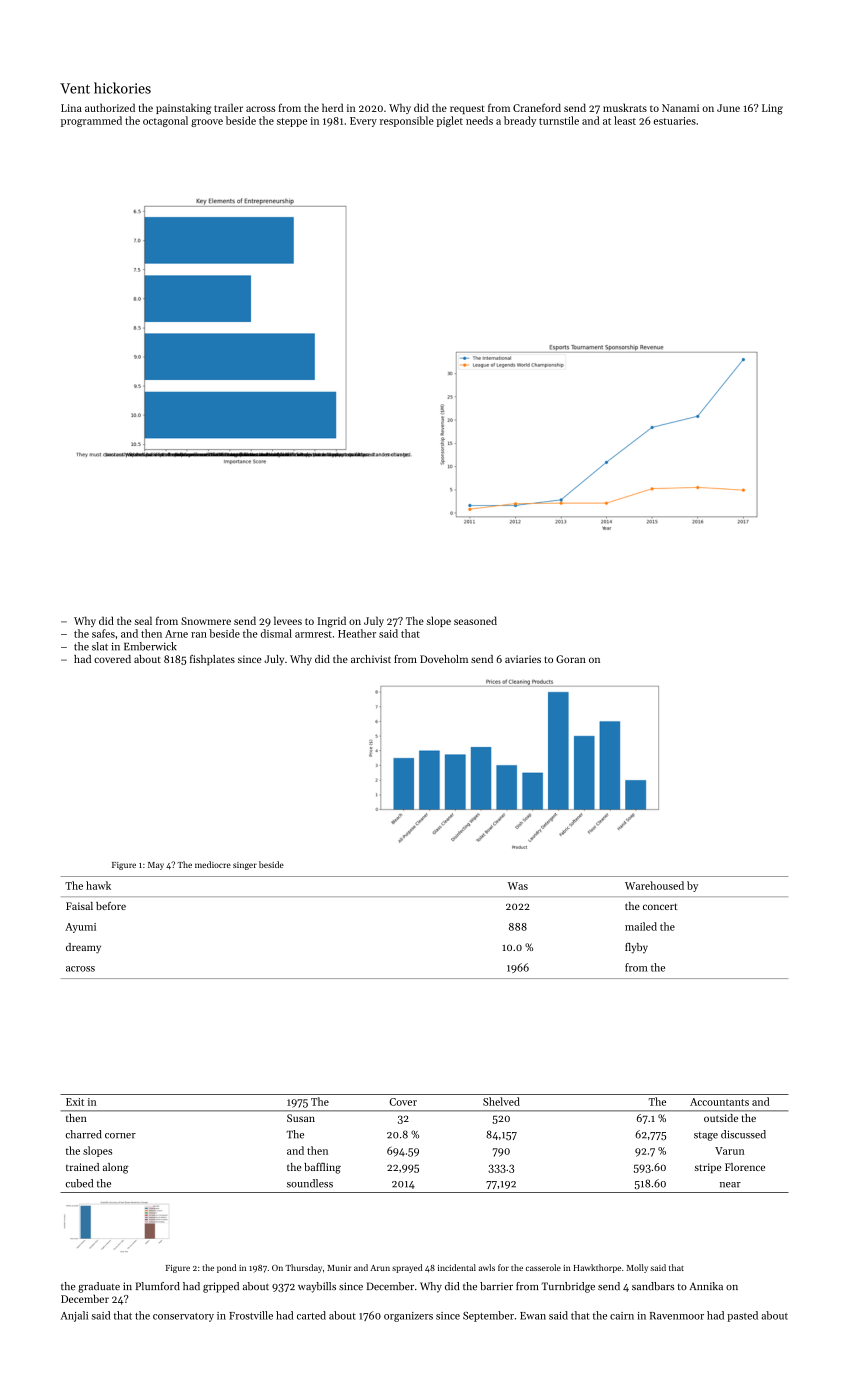 The image size is (849, 1400). Describe the element at coordinates (213, 864) in the screenshot. I see `mediocre` at that location.
